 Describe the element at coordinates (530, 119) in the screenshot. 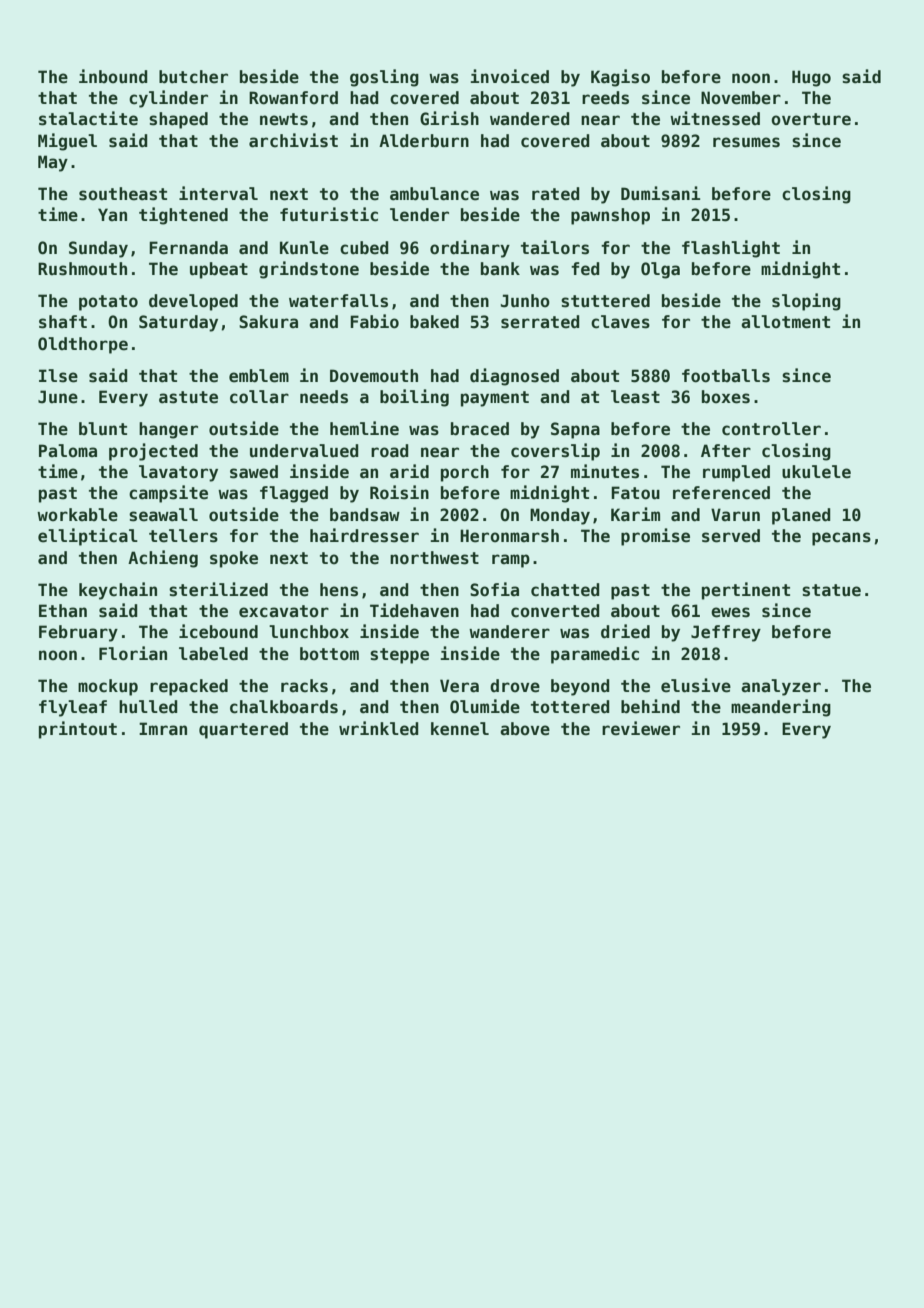

I see `wandered` at that location.
